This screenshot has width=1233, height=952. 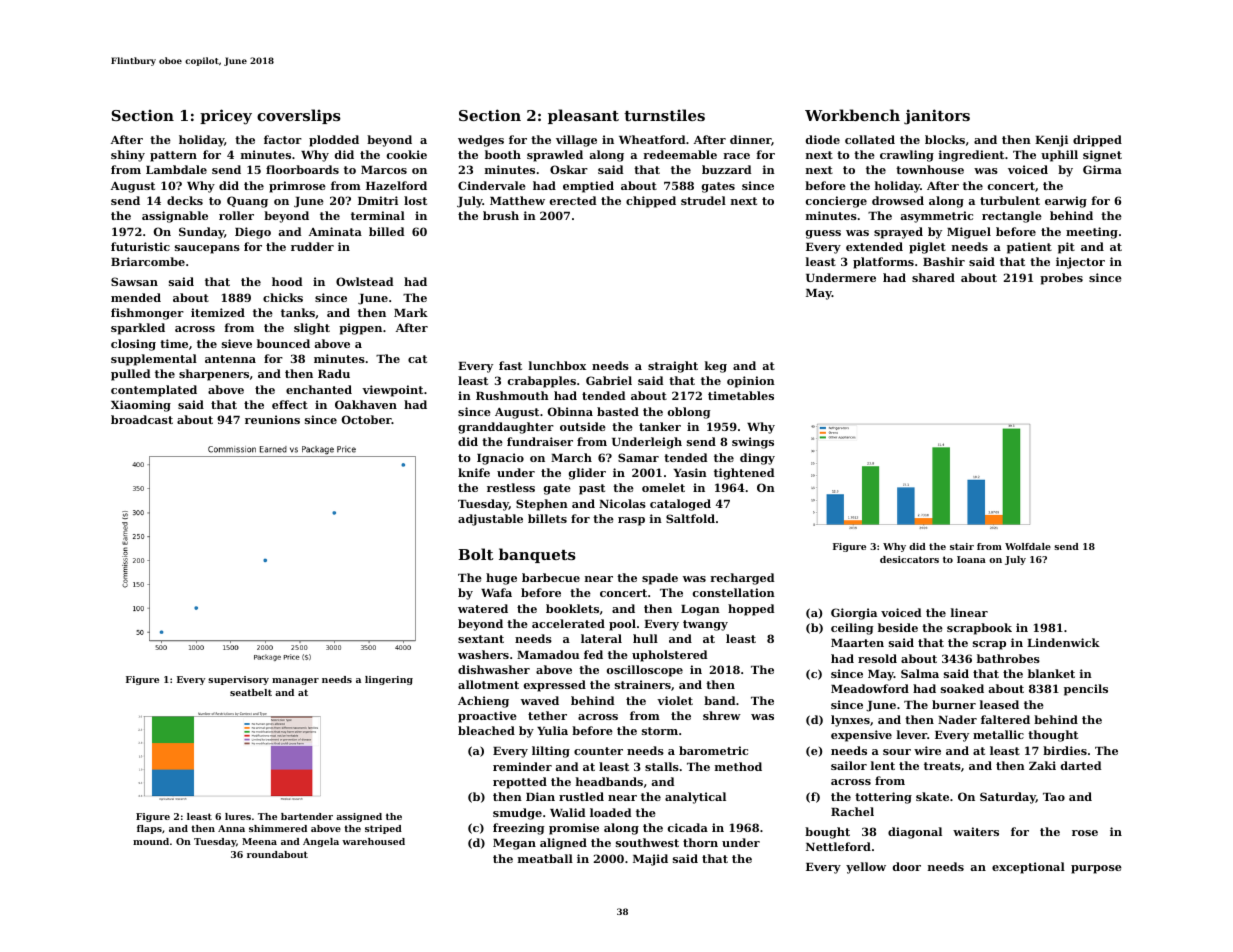 I want to click on probes, so click(x=1061, y=279).
